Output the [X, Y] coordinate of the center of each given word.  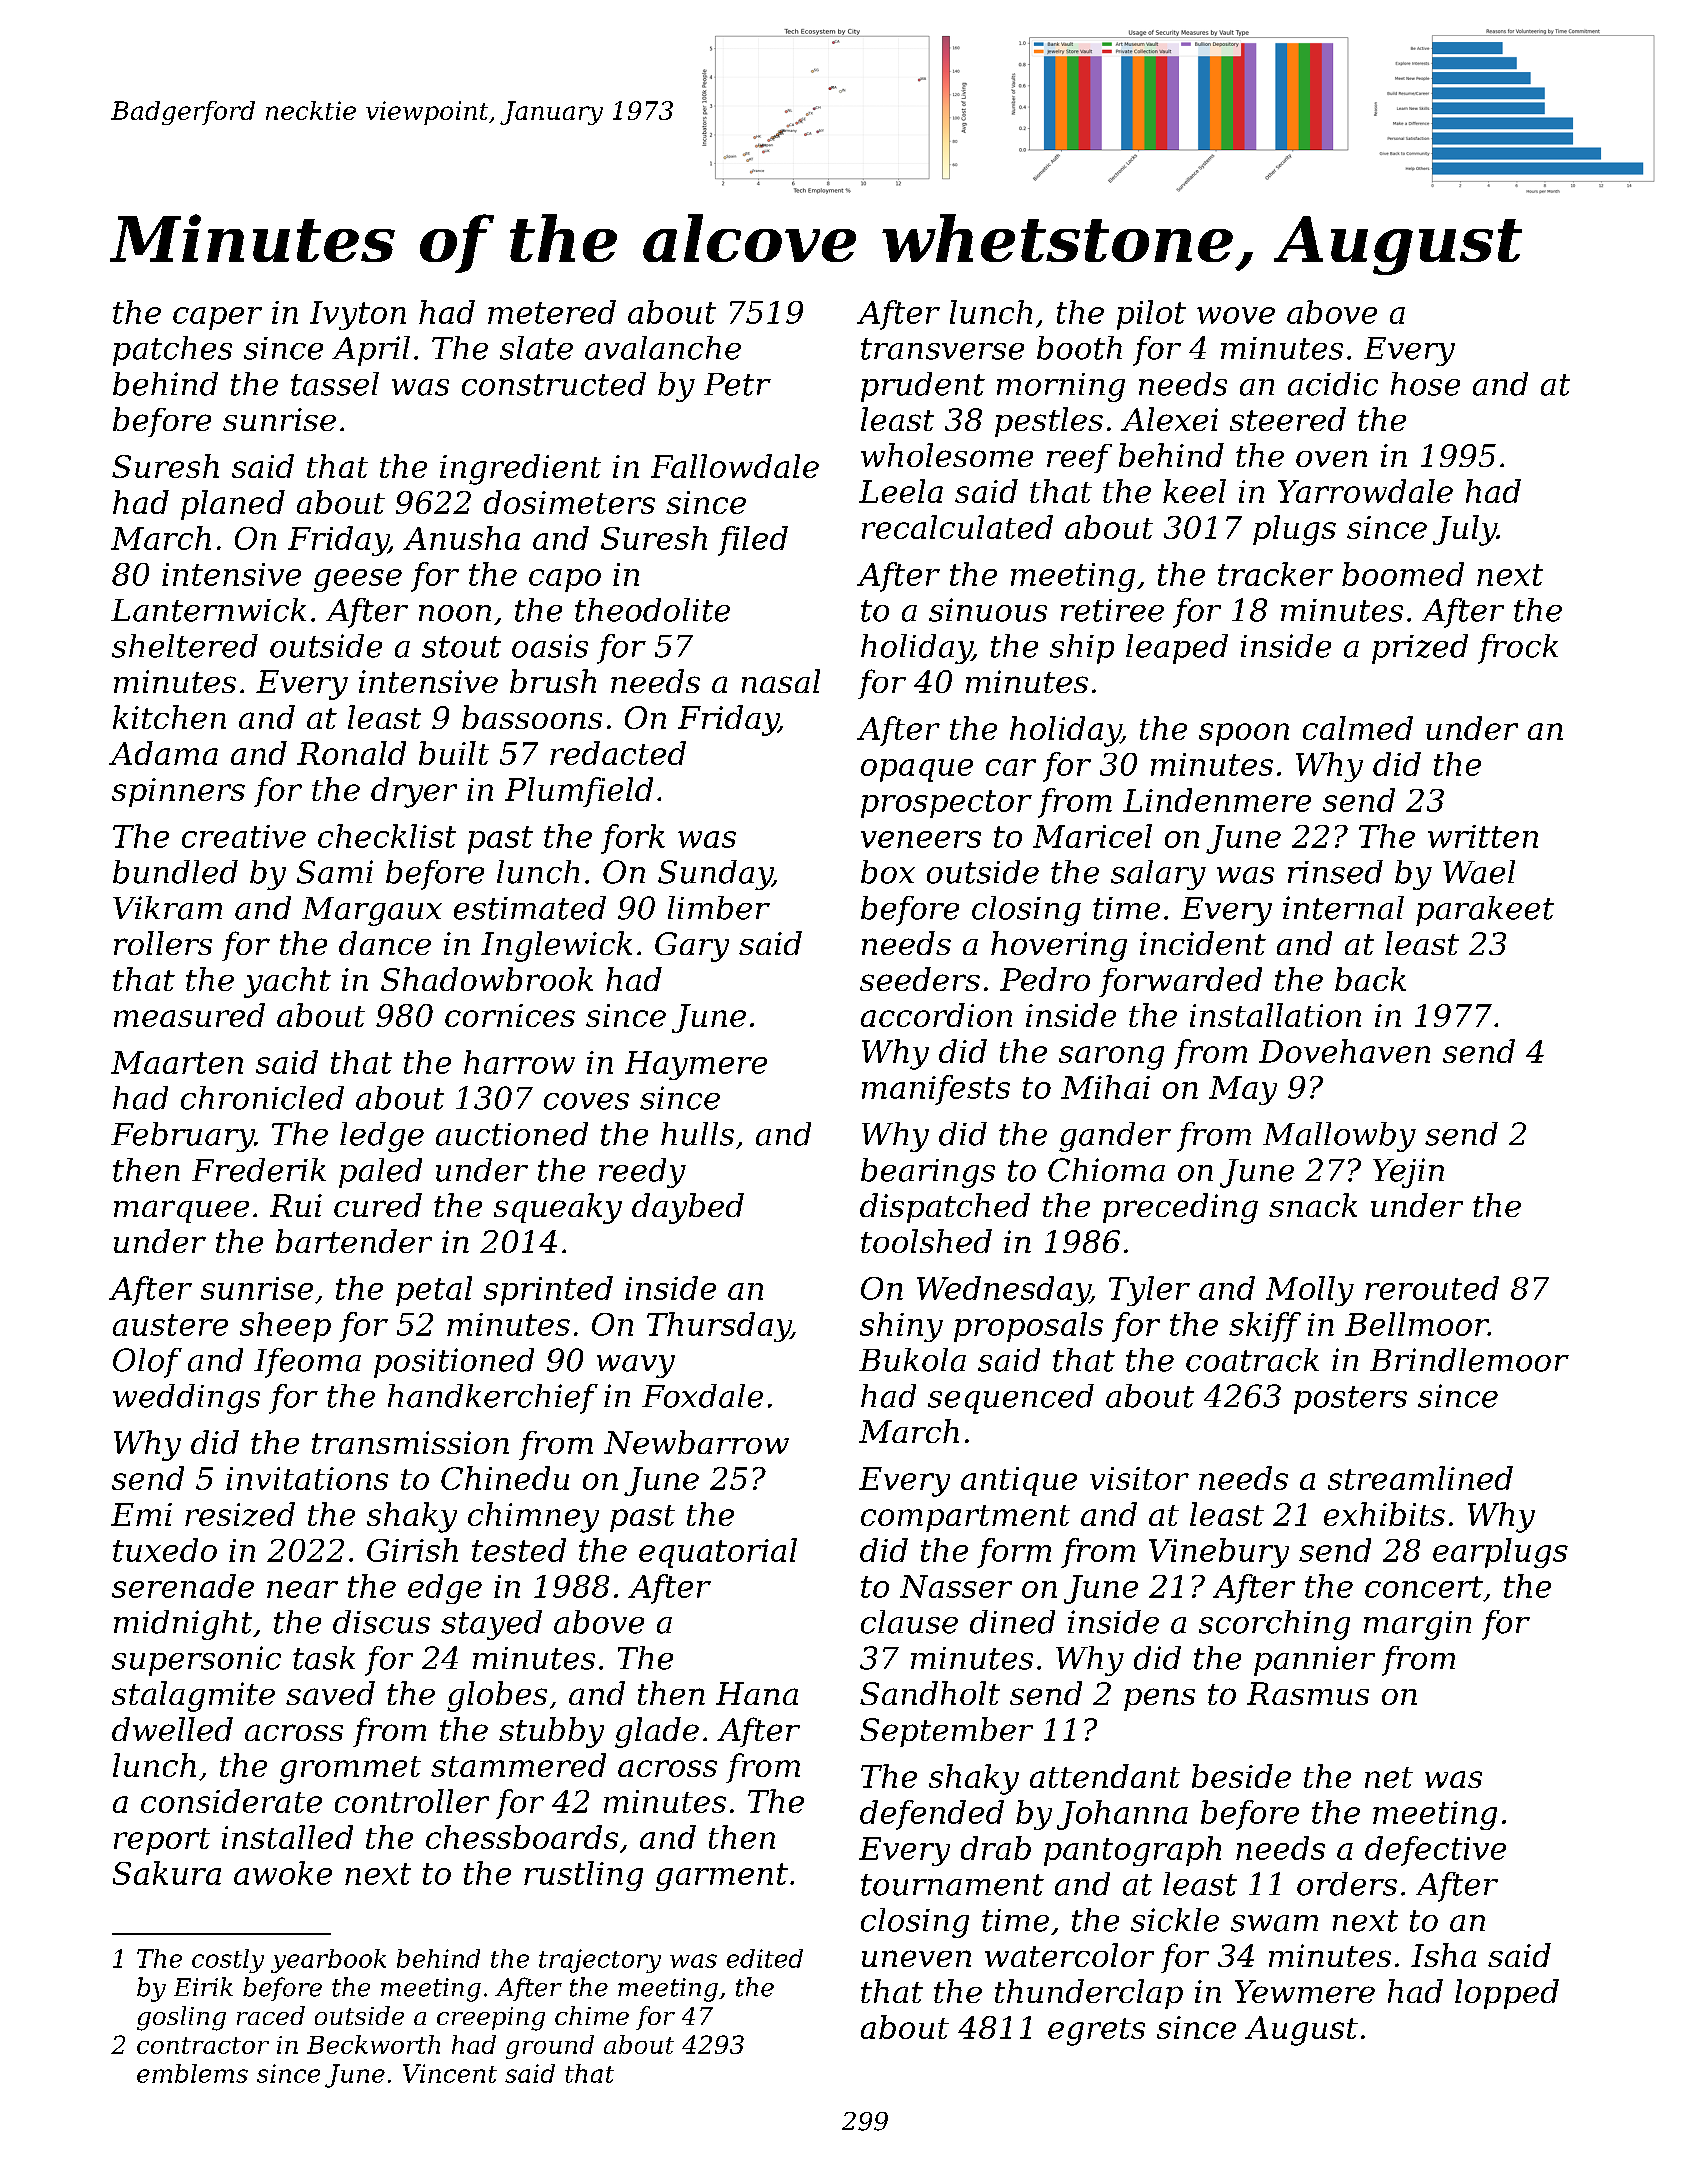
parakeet [1485, 911]
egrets [1096, 2032]
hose [1425, 384]
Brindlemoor [1469, 1360]
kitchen [169, 717]
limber [719, 908]
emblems [192, 2073]
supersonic [196, 1661]
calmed [1358, 728]
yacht [287, 982]
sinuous [988, 610]
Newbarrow [696, 1442]
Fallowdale [735, 466]
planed [233, 505]
